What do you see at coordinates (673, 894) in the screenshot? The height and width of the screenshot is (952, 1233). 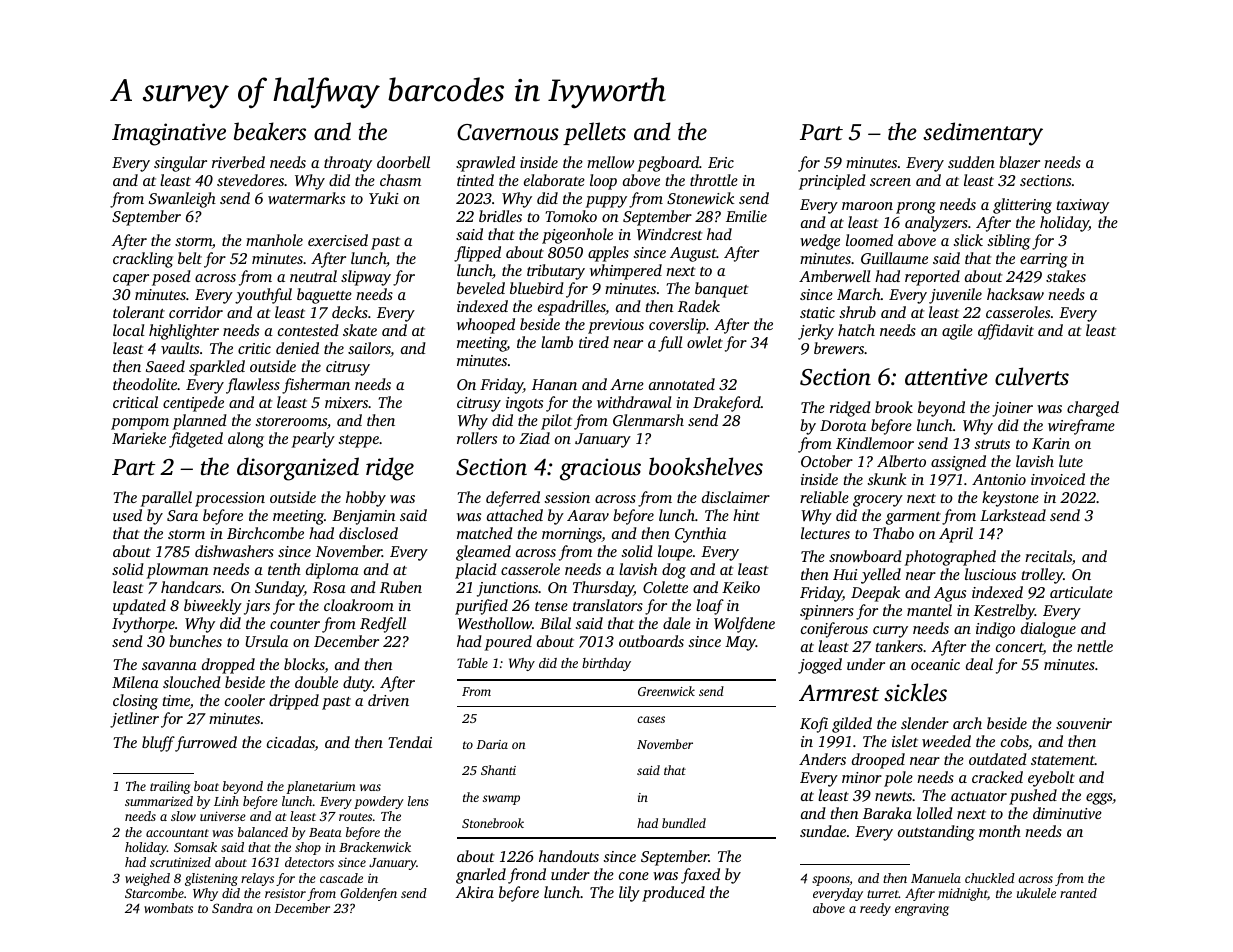 I see `produced` at bounding box center [673, 894].
